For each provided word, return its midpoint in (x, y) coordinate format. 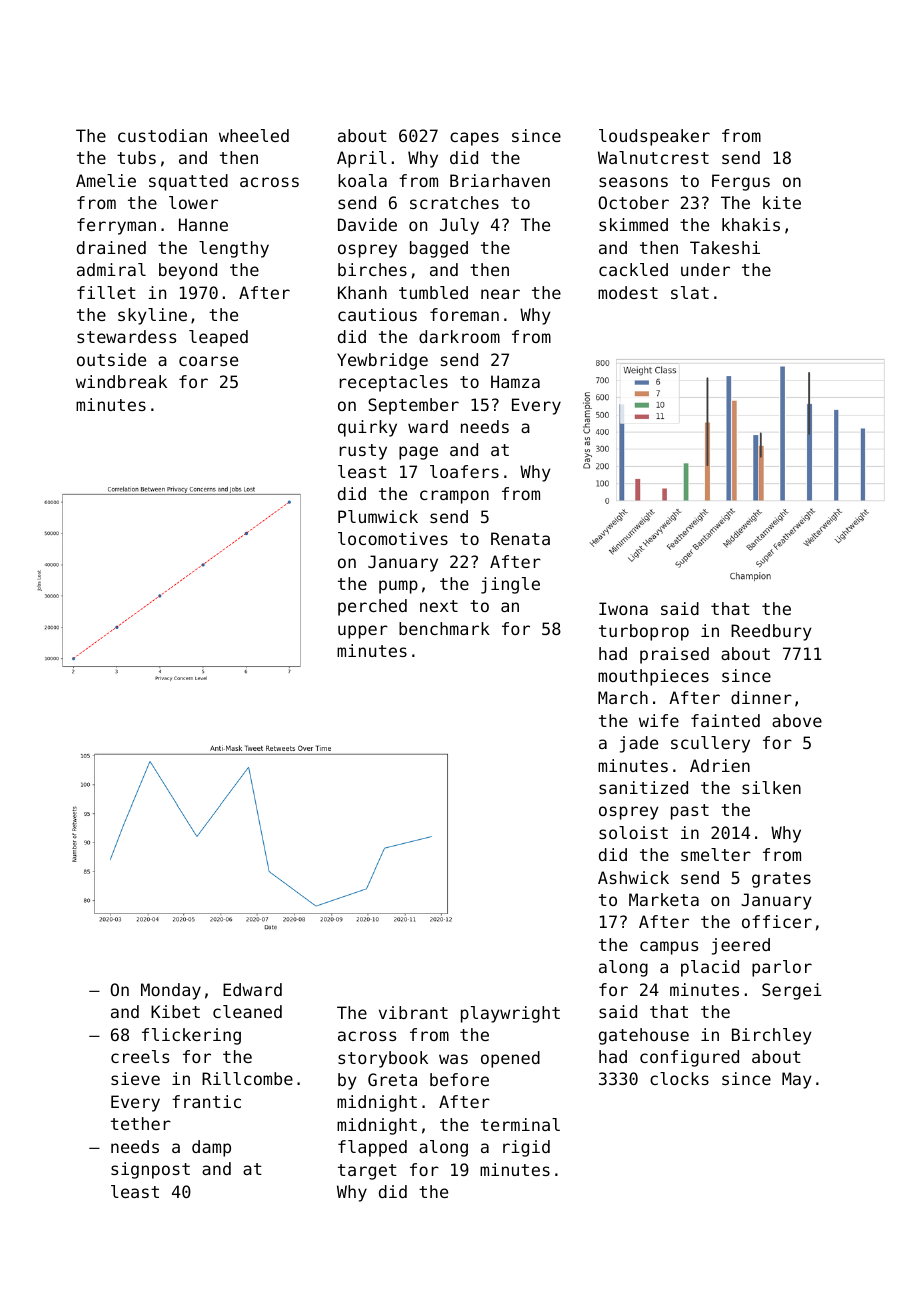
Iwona (623, 608)
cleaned (247, 1011)
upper (363, 632)
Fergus (741, 182)
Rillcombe (247, 1078)
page (418, 453)
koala (362, 180)
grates (781, 880)
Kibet (175, 1011)
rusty (363, 452)
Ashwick (633, 877)
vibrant (413, 1012)
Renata (520, 538)
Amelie (106, 180)
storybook (383, 1059)
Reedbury (771, 632)
